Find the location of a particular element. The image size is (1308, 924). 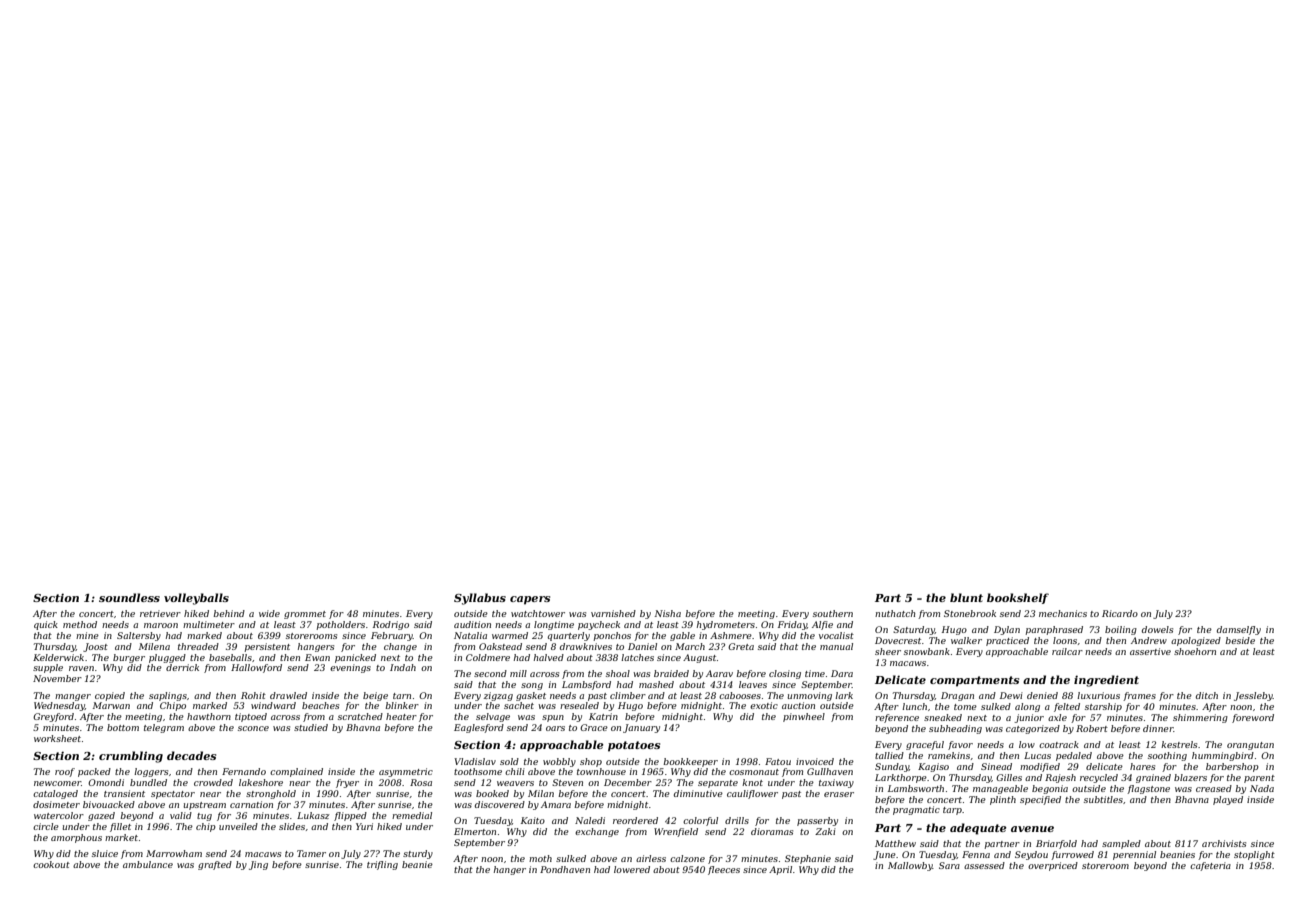

song is located at coordinates (532, 686).
